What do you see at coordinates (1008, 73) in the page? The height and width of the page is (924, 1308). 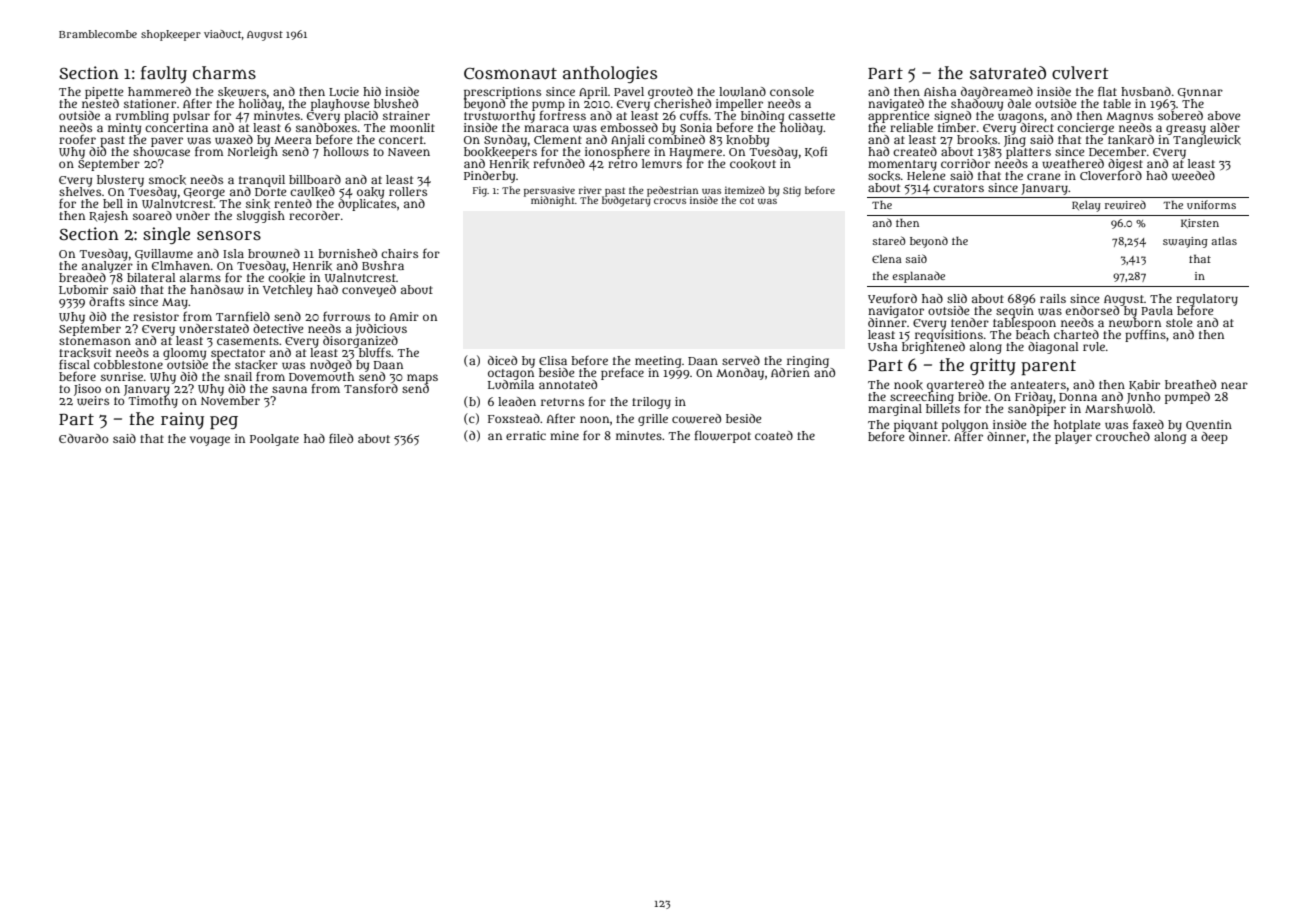 I see `saturated` at bounding box center [1008, 73].
